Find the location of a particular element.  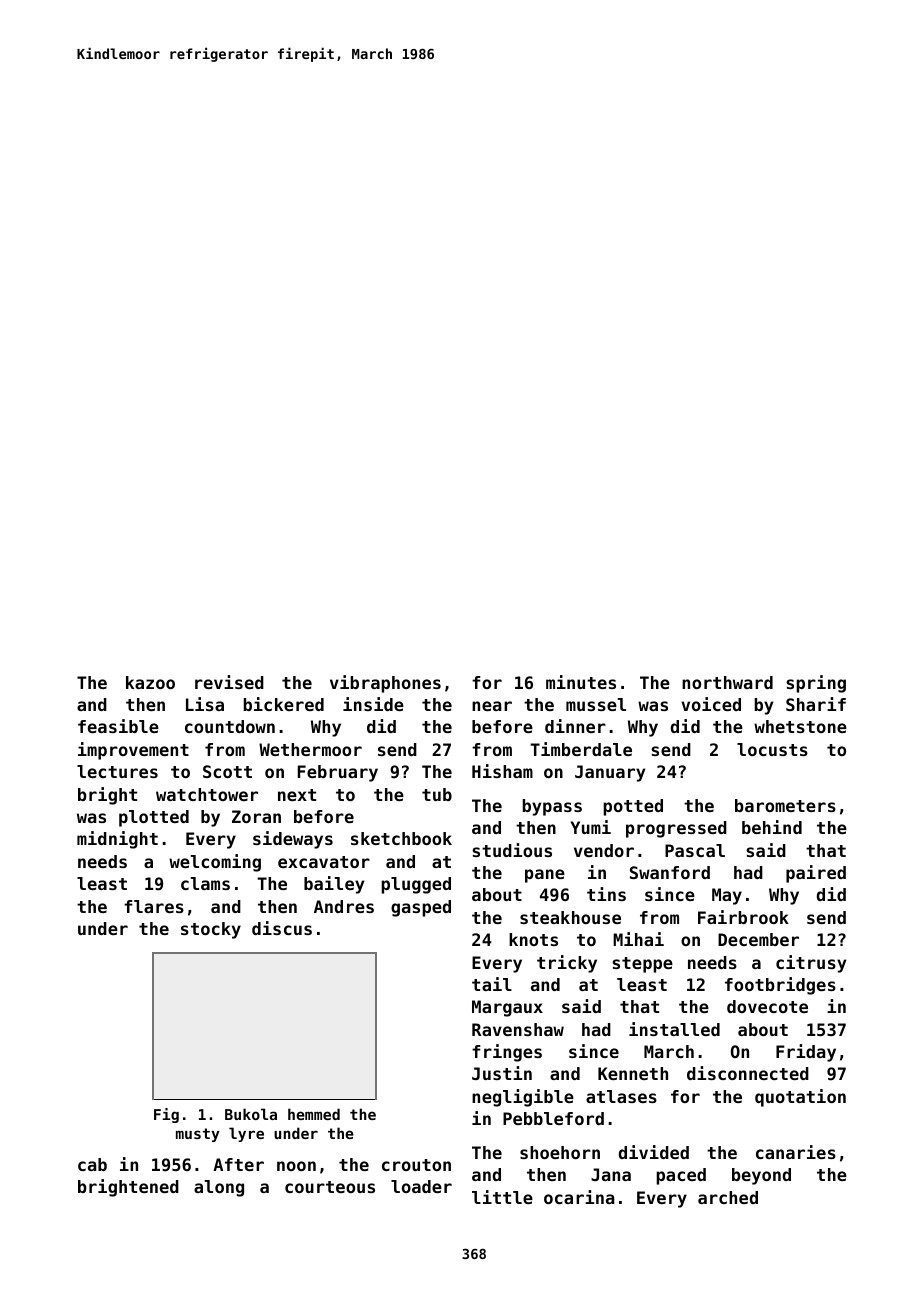

improvement is located at coordinates (133, 751).
